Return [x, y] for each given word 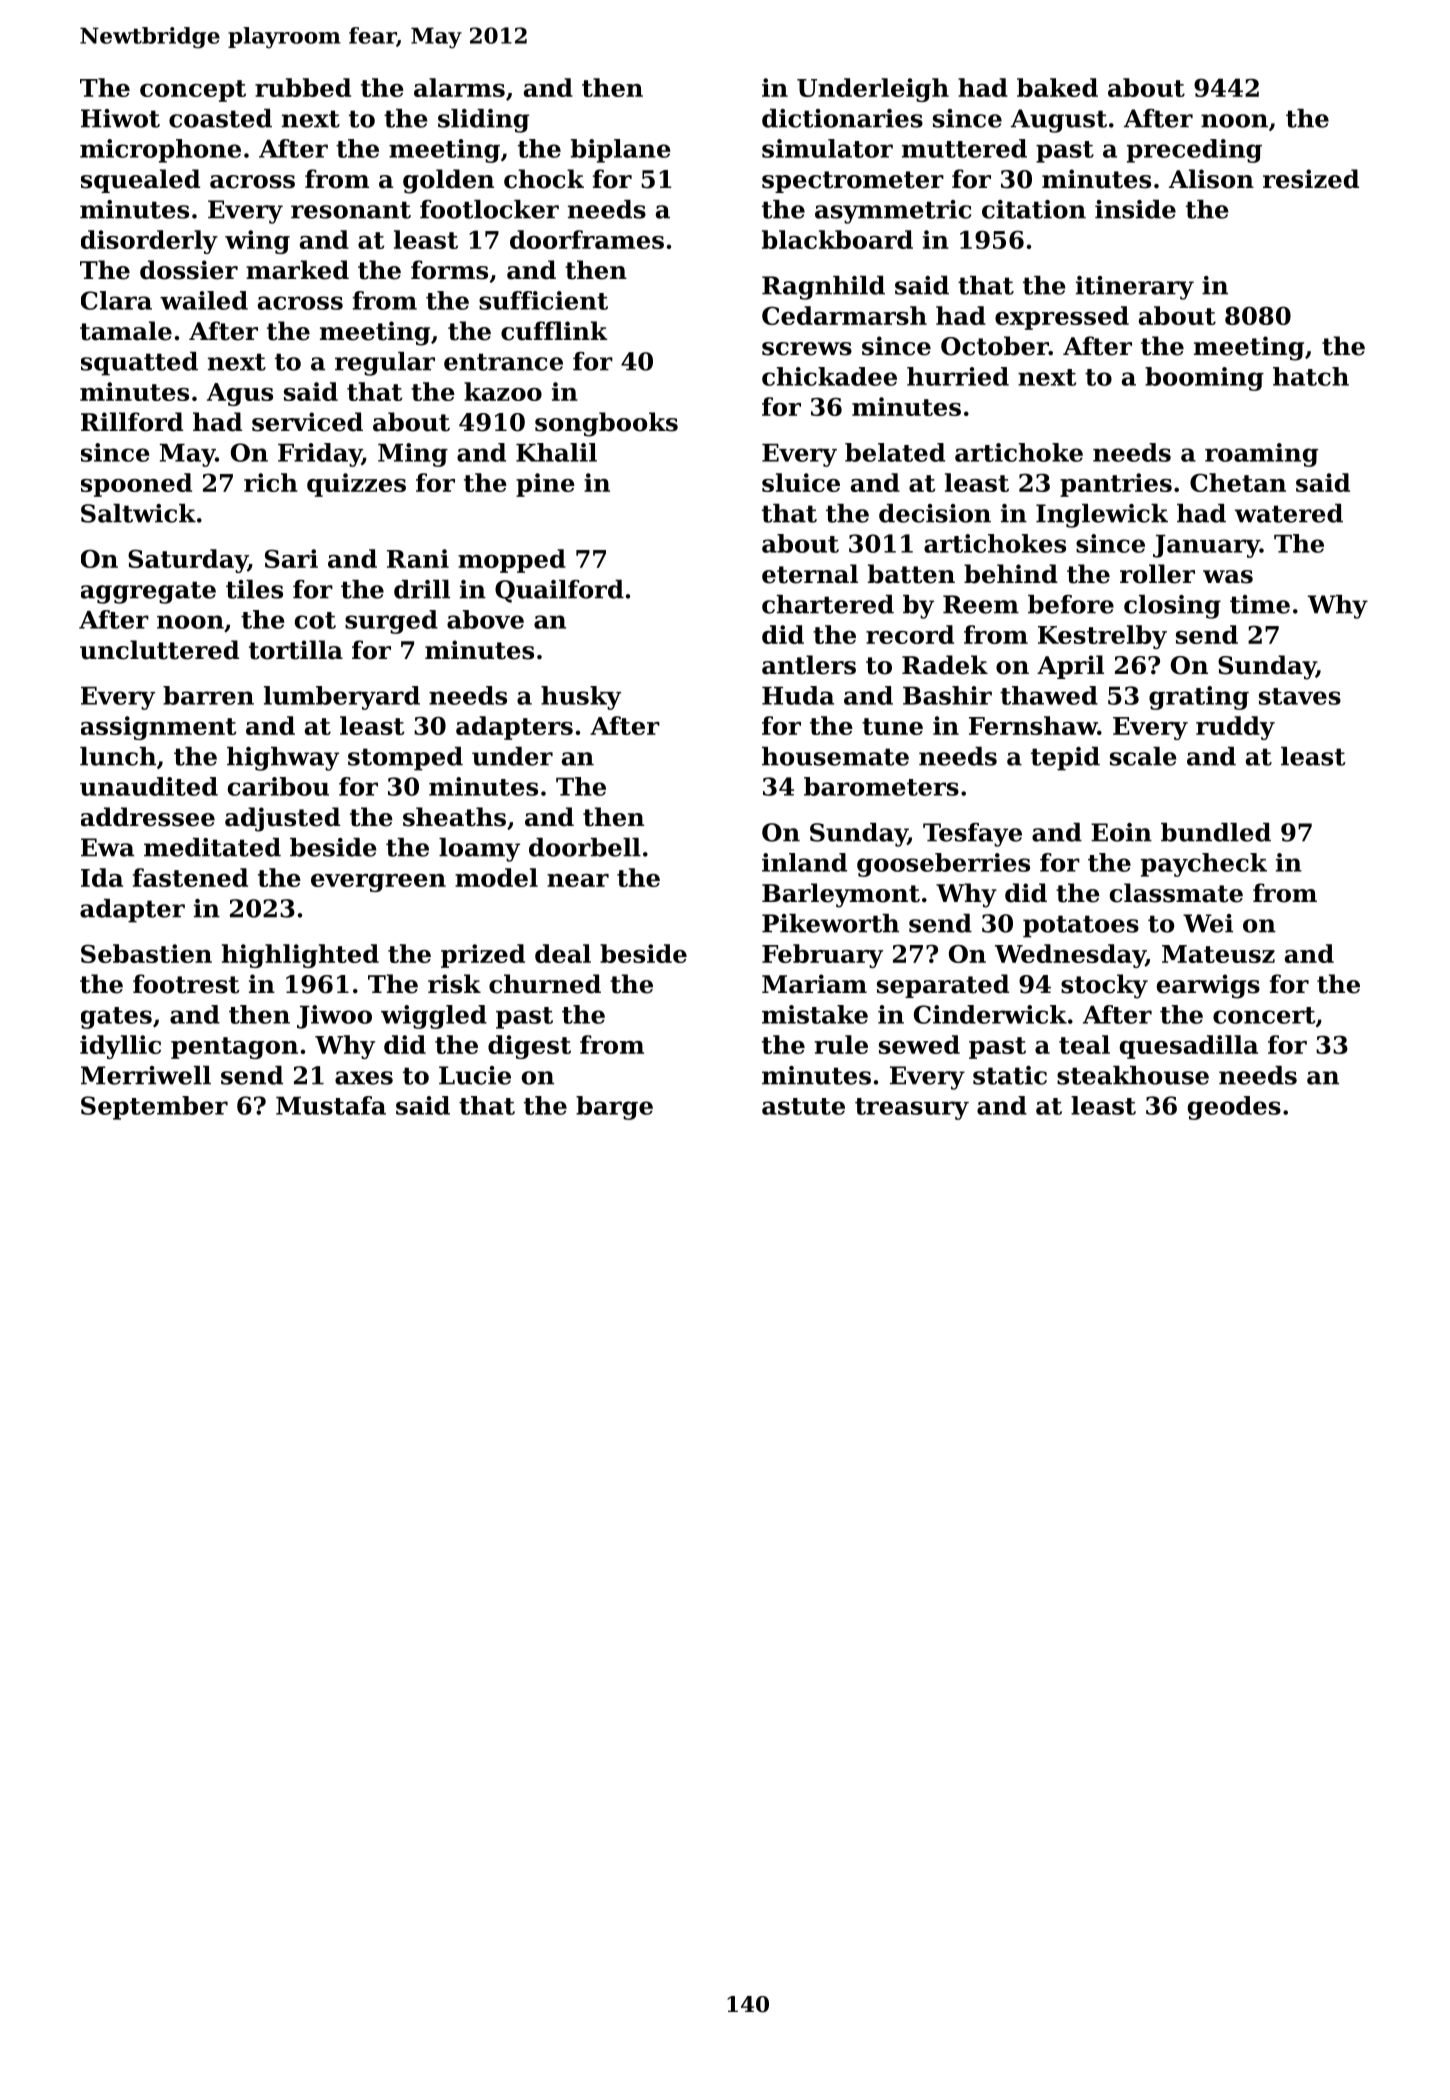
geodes [1234, 1108]
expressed [1062, 318]
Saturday [188, 561]
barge [614, 1108]
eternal [810, 574]
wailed [204, 300]
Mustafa [331, 1105]
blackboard [837, 239]
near [578, 880]
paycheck [1204, 865]
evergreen [378, 883]
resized [1311, 179]
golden [448, 181]
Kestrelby [1102, 637]
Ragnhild [823, 288]
